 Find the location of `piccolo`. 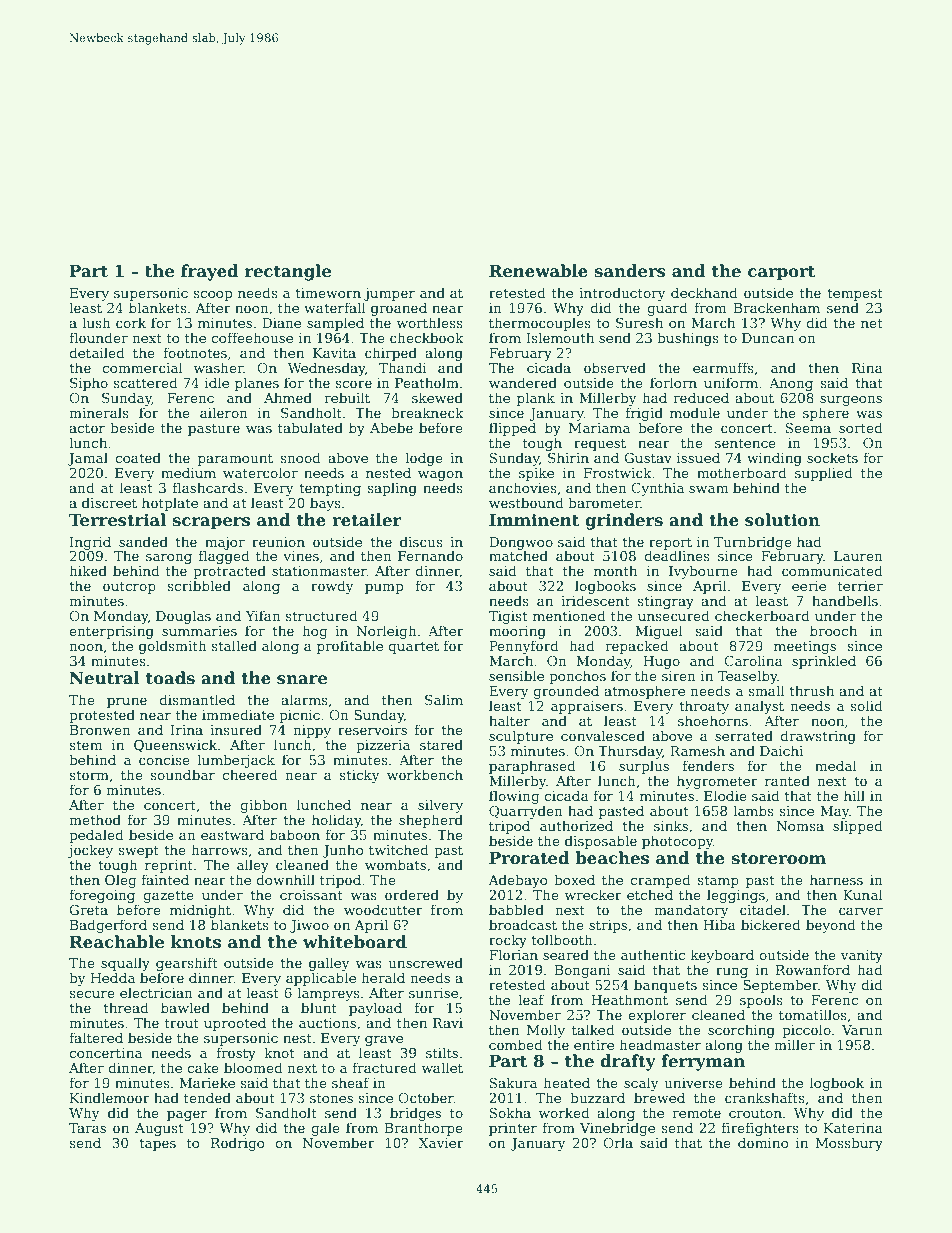

piccolo is located at coordinates (806, 1031).
